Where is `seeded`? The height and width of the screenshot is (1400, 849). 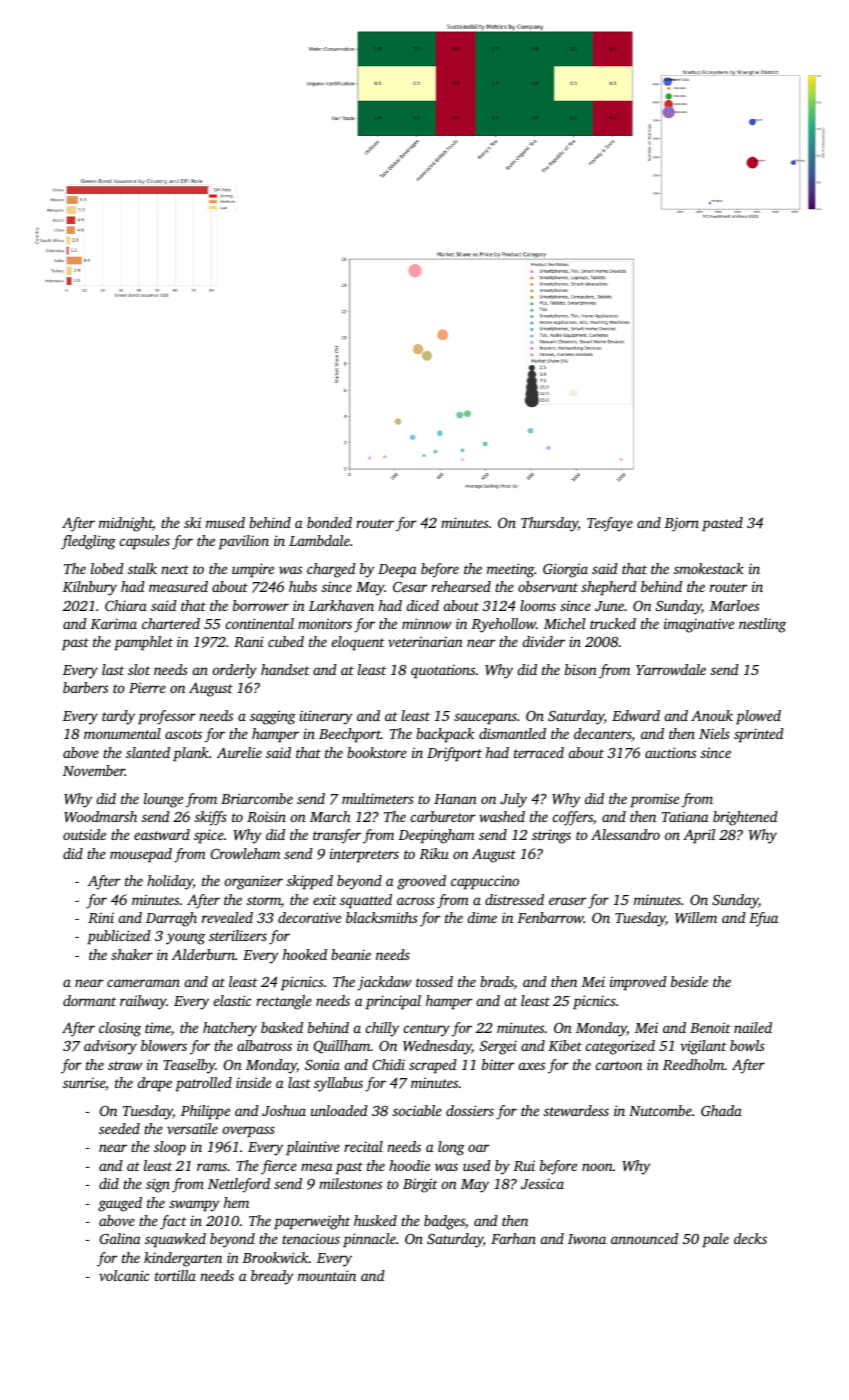
seeded is located at coordinates (119, 1128).
